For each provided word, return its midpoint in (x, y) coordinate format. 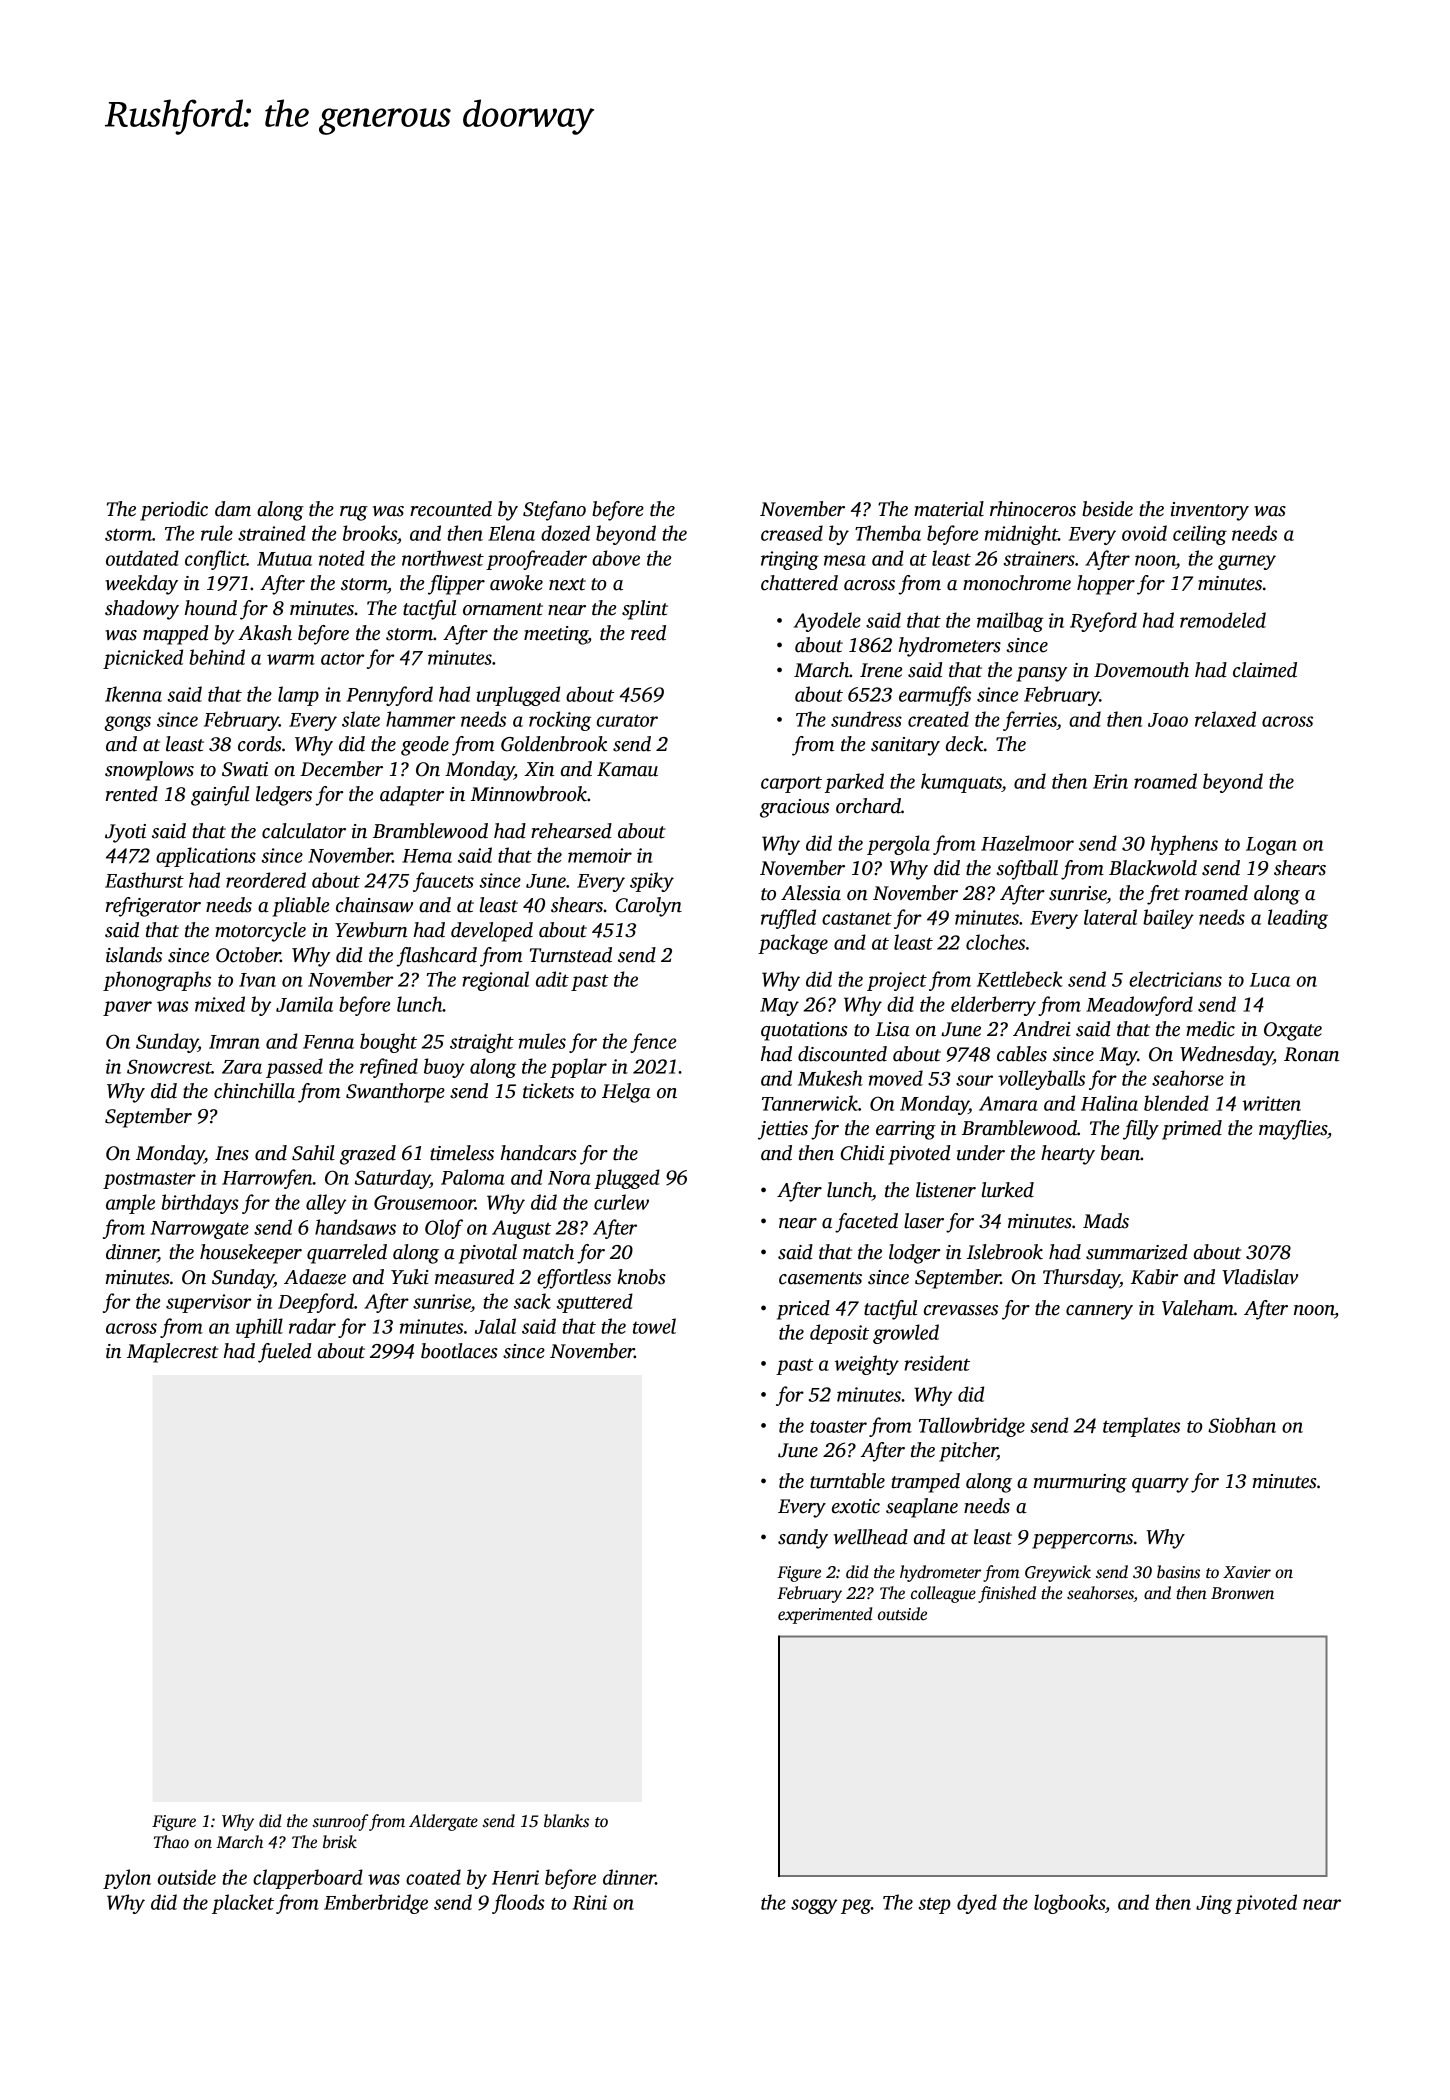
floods (518, 1904)
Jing (1214, 1904)
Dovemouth (1141, 670)
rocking (560, 721)
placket (243, 1904)
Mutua (284, 559)
